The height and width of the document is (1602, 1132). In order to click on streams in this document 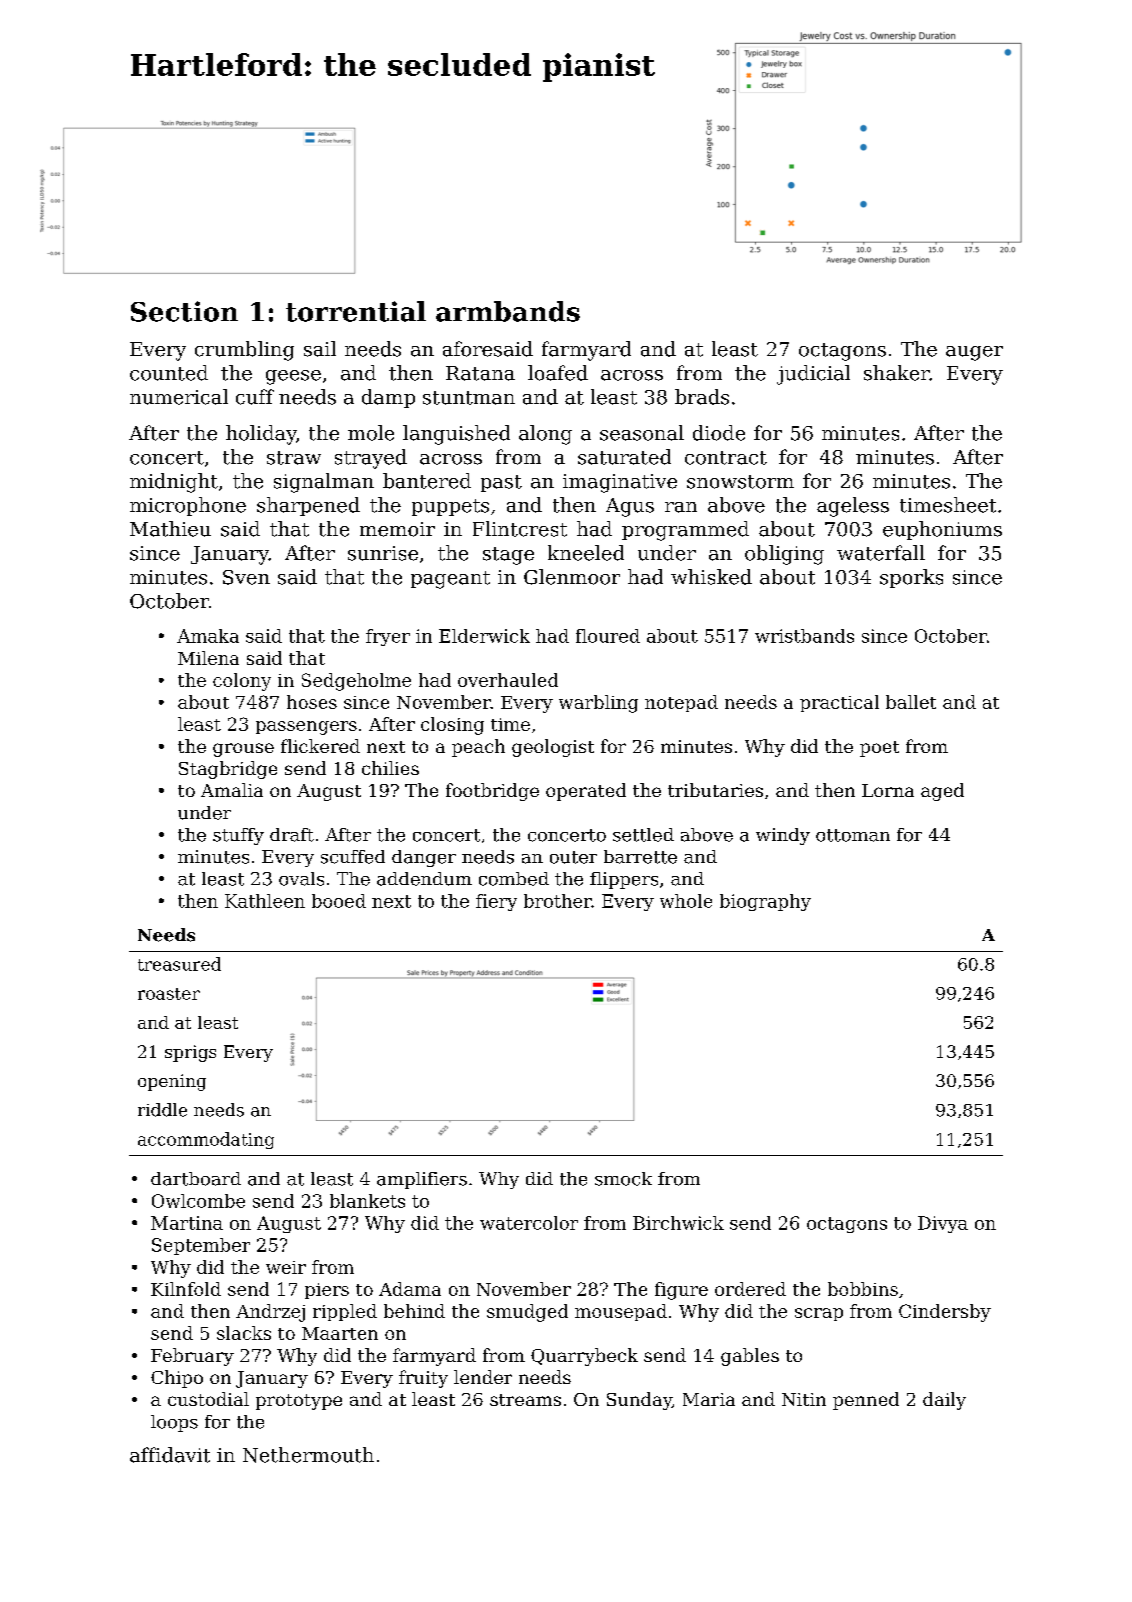, I will do `click(525, 1400)`.
